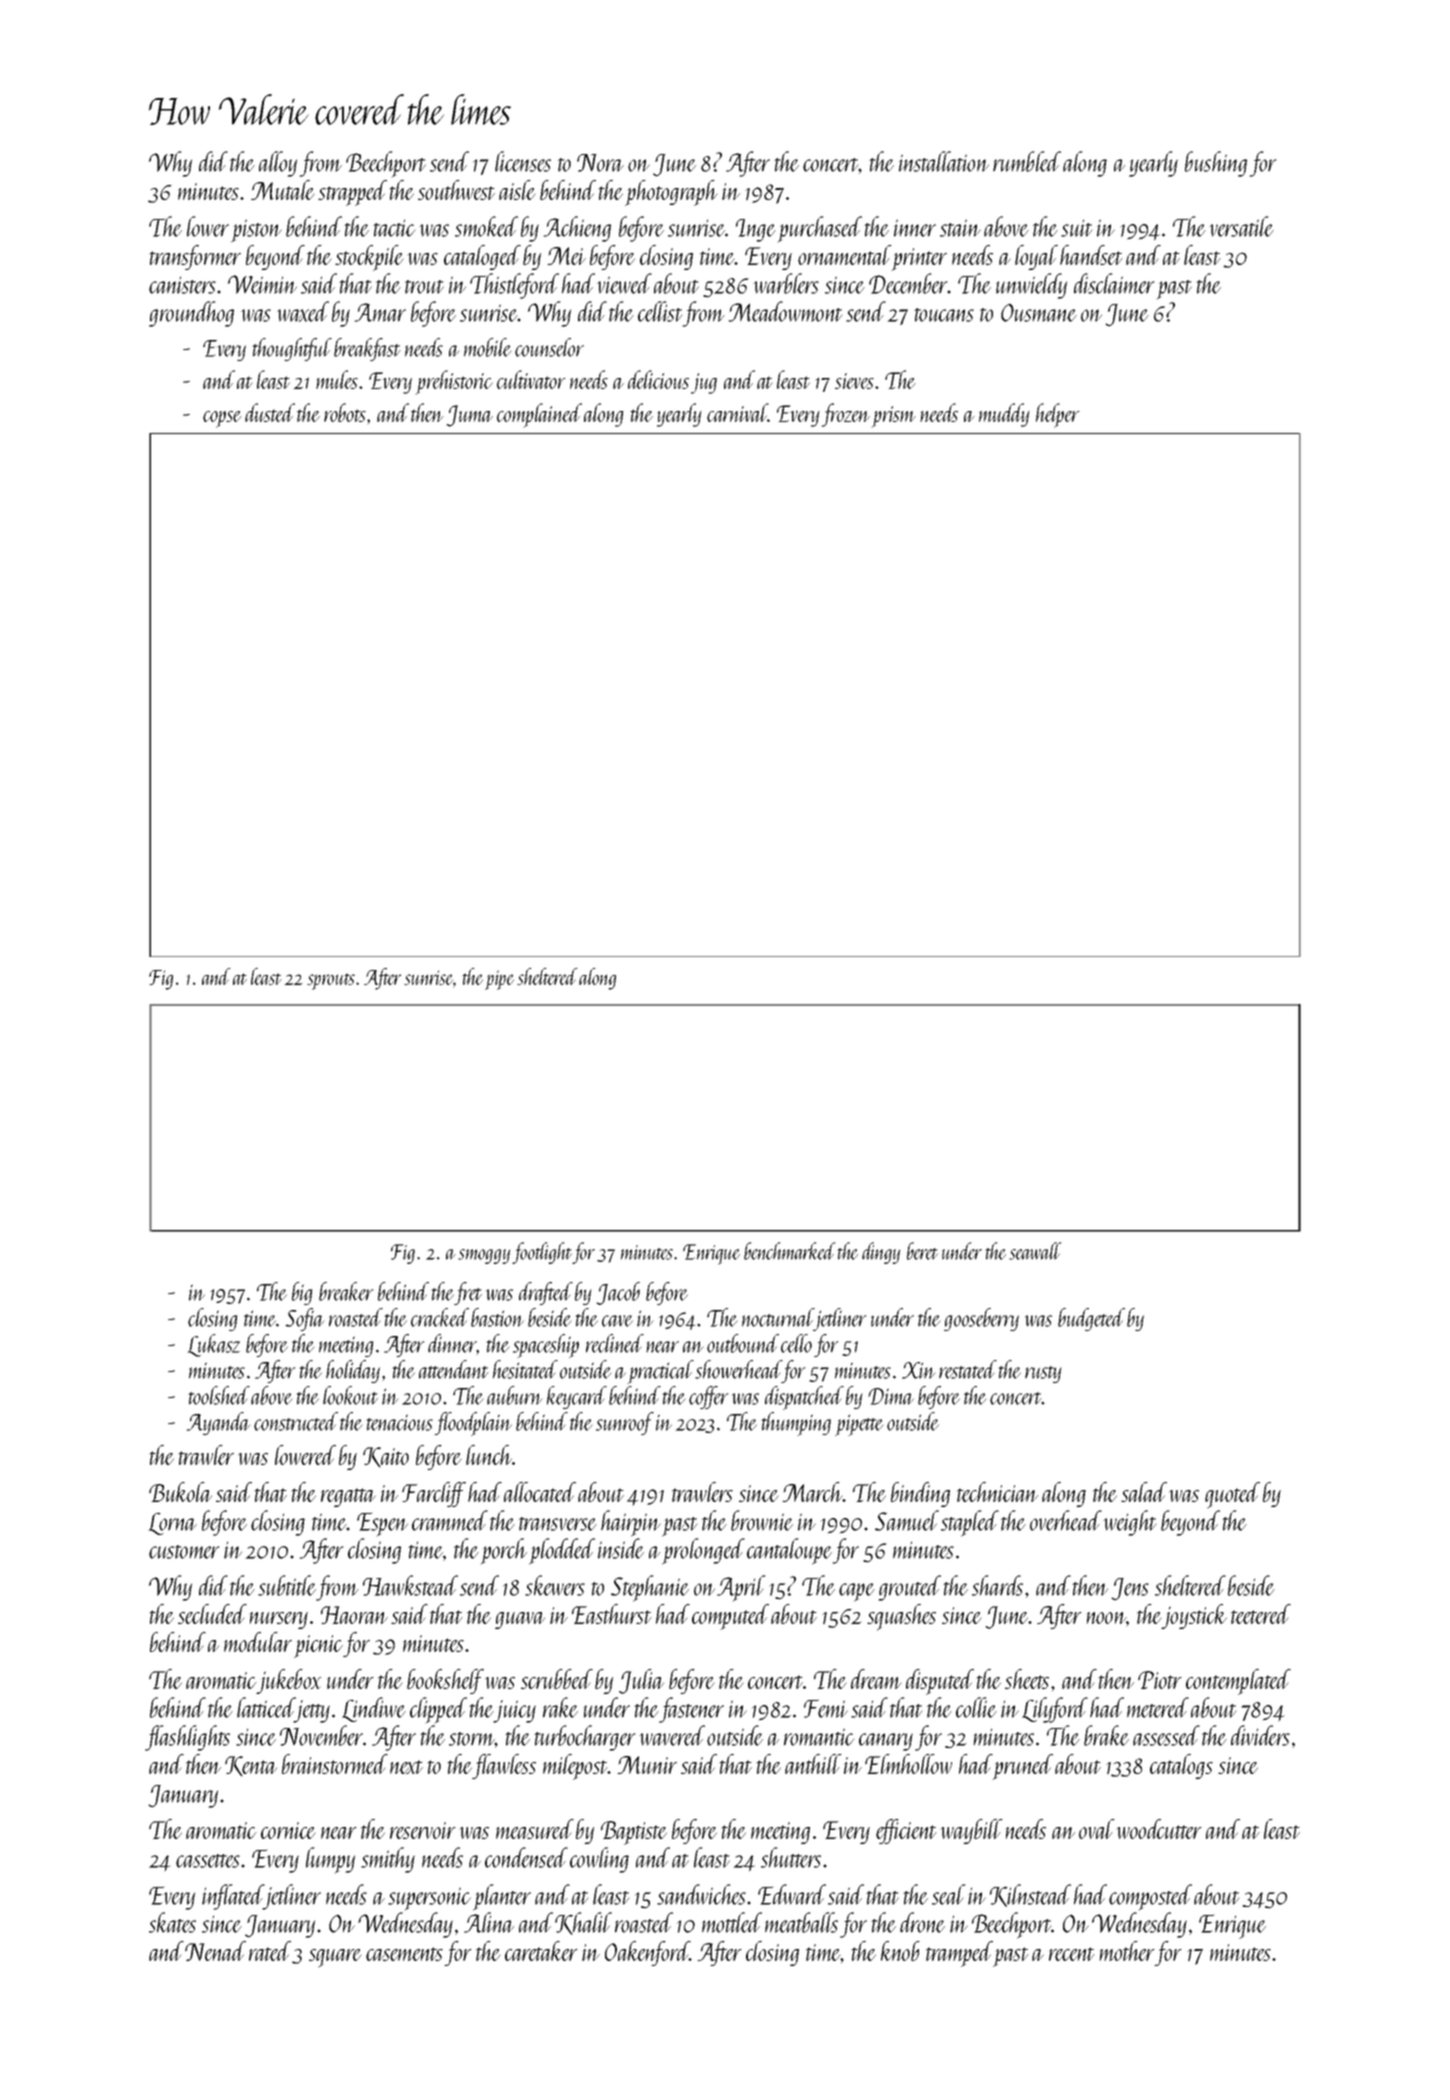  I want to click on Lukasz, so click(214, 1345).
